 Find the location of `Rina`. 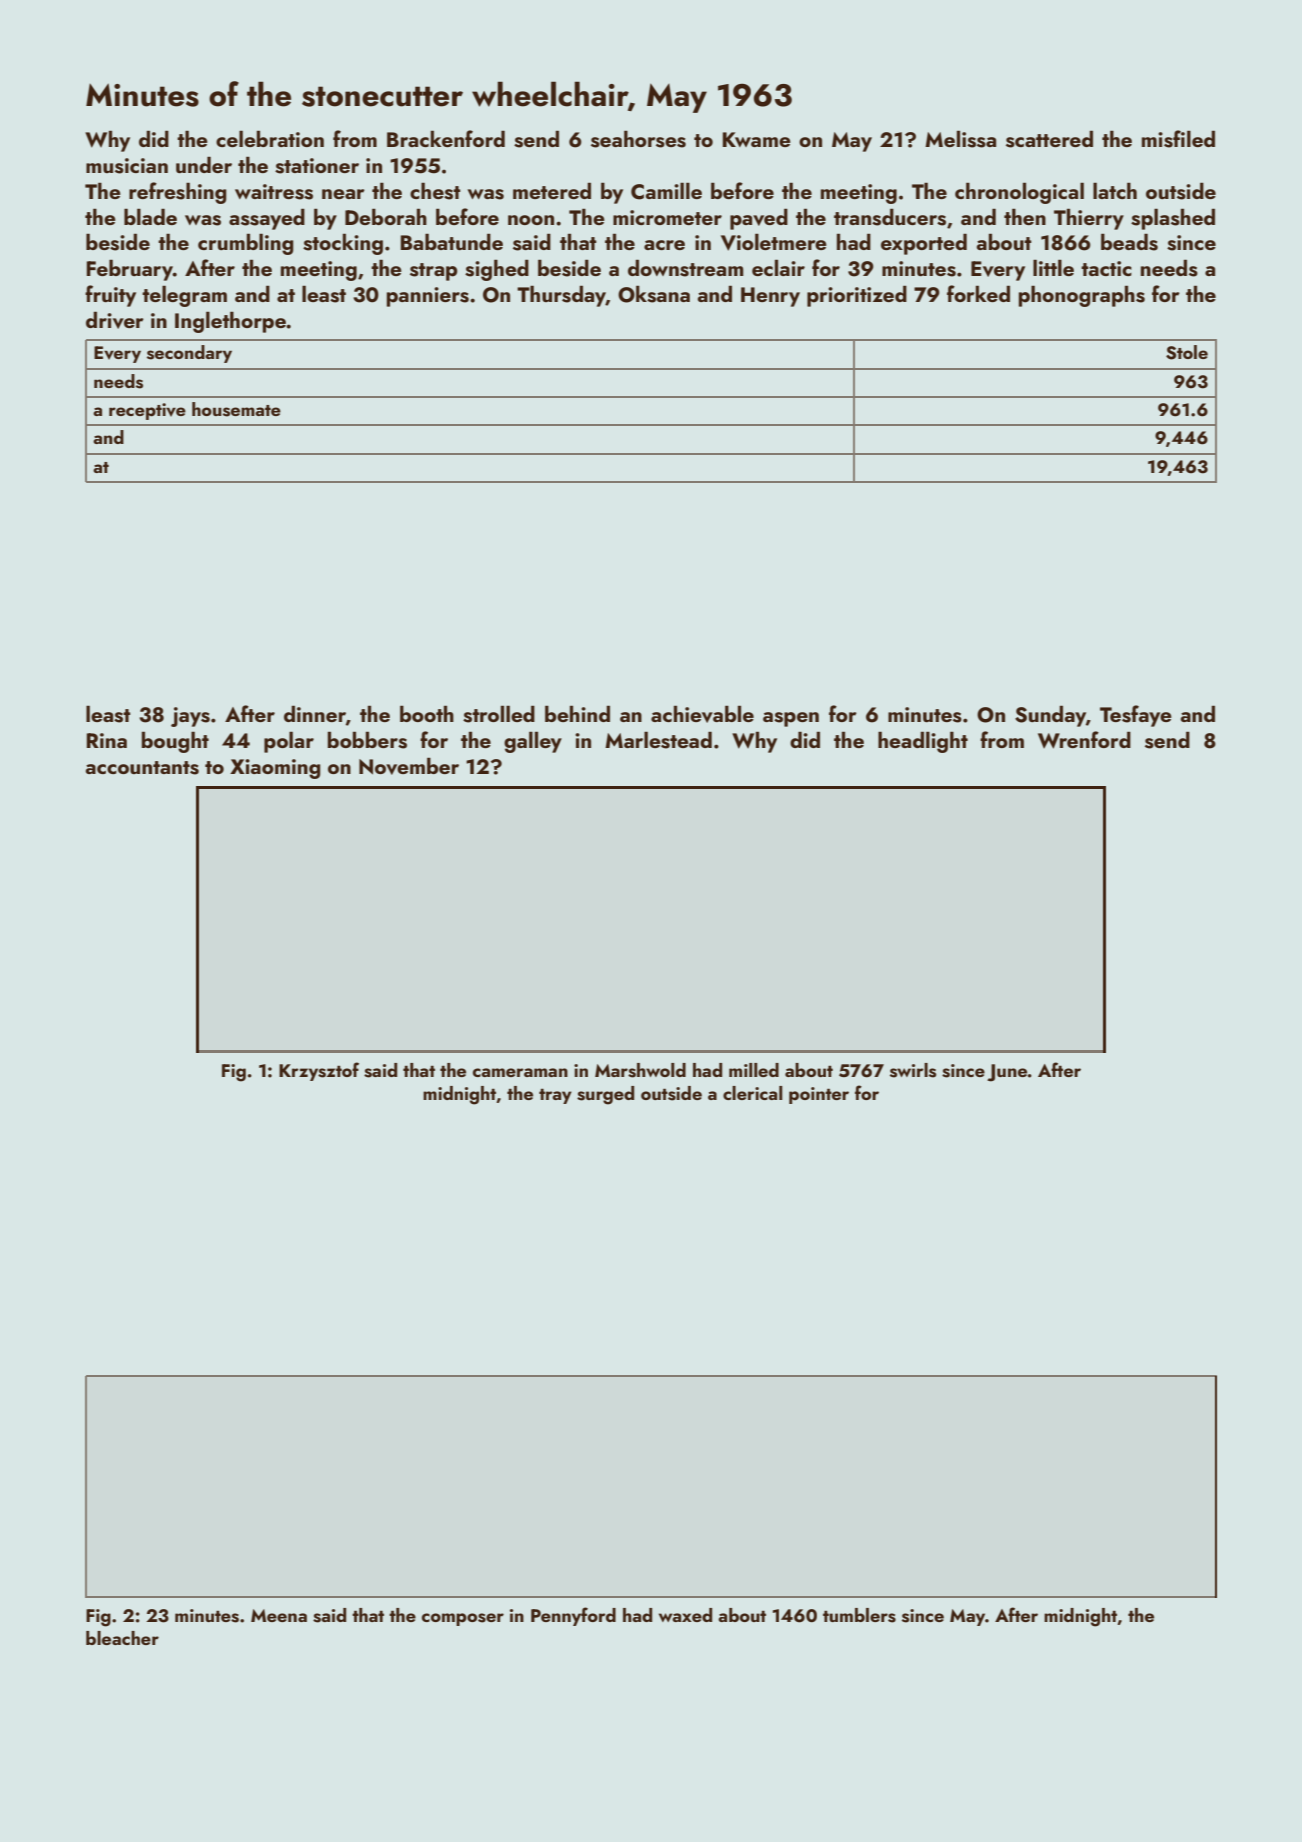

Rina is located at coordinates (107, 740).
